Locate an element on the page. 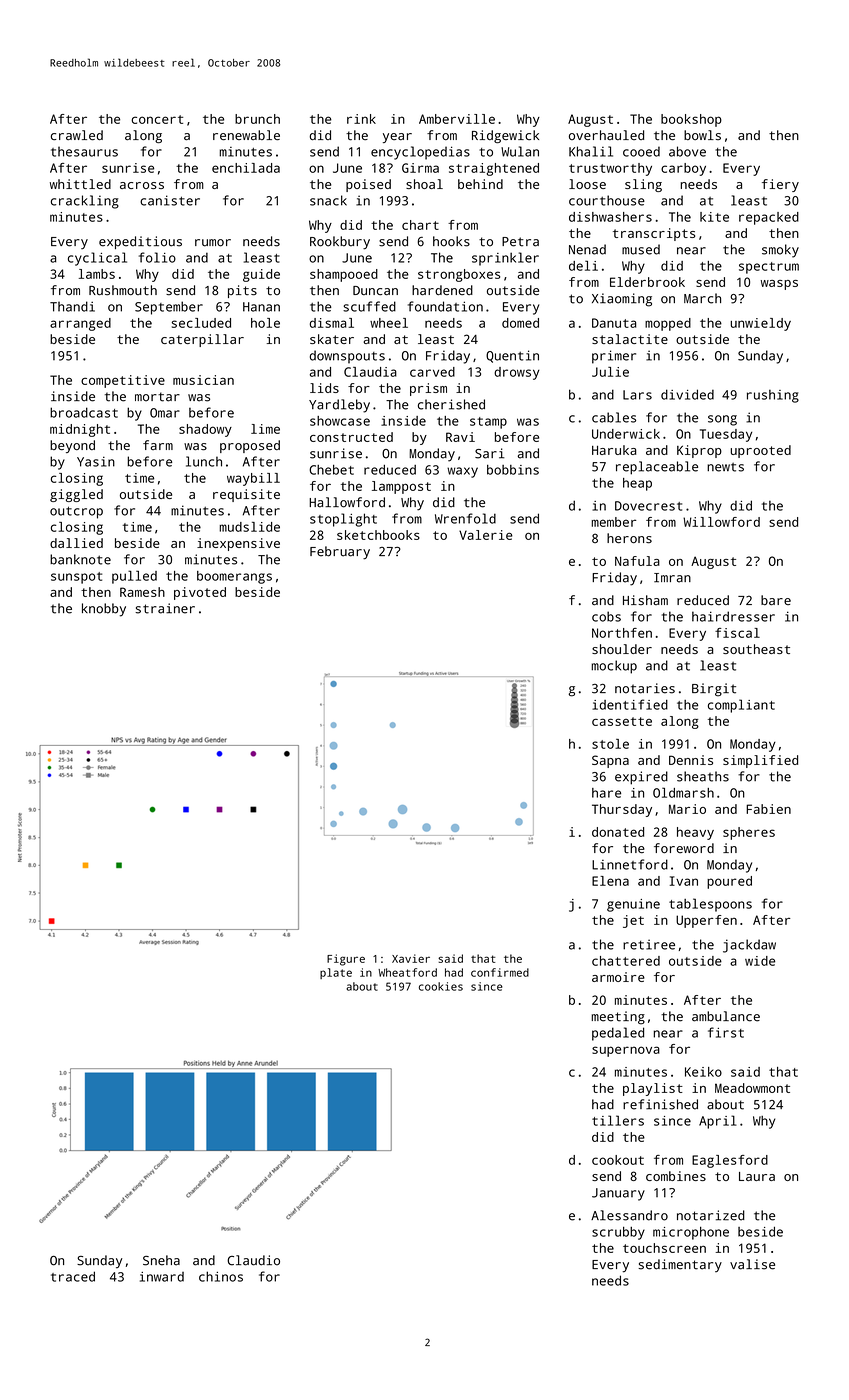 The width and height of the document is (849, 1400). concert is located at coordinates (157, 119).
